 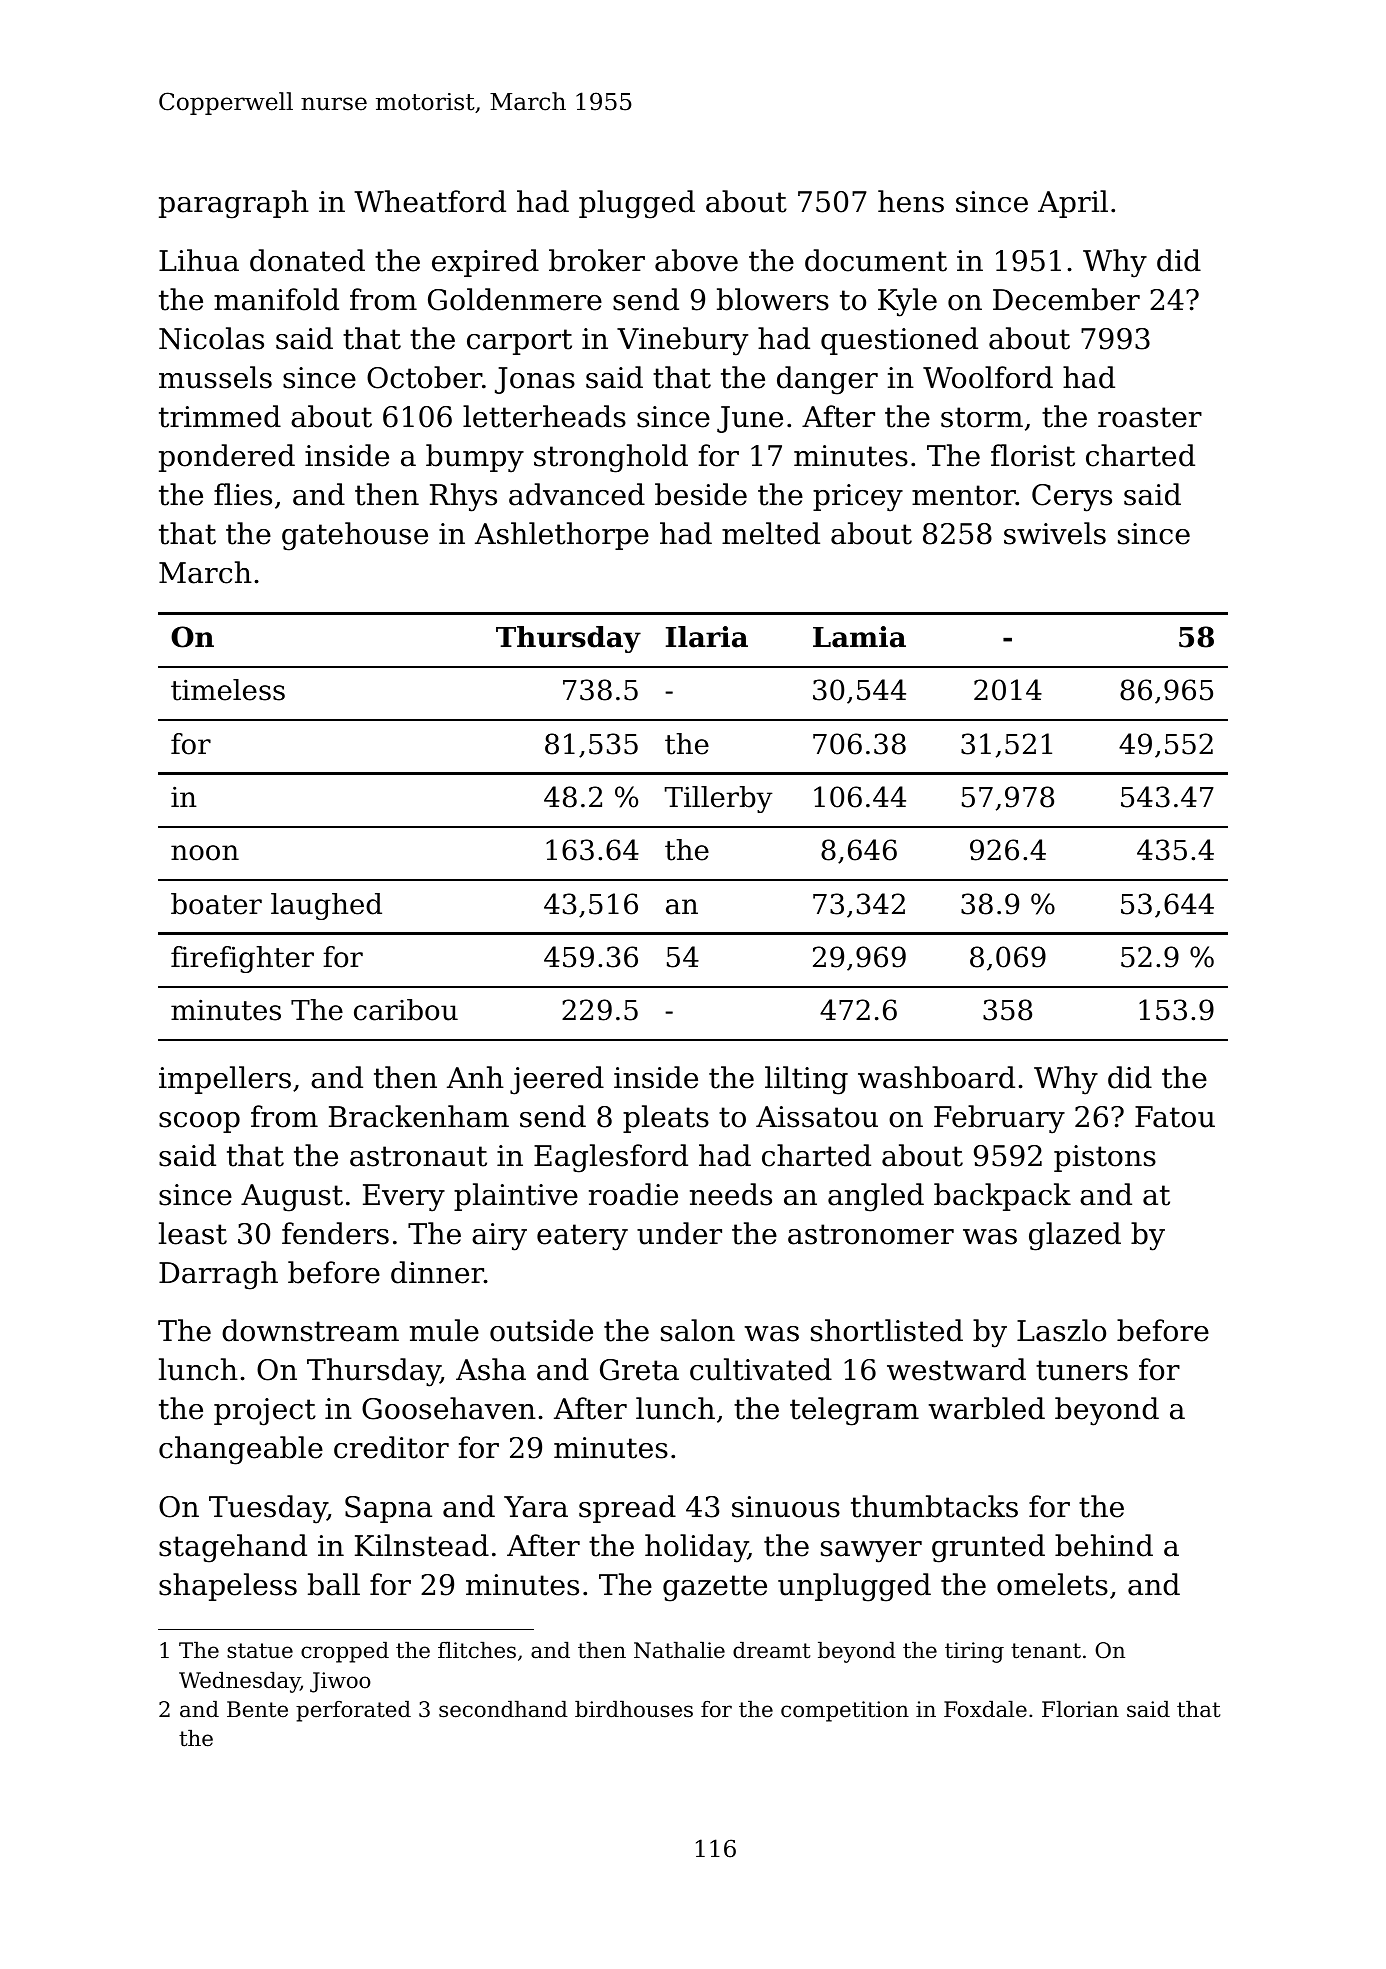 I want to click on Tillerby, so click(x=719, y=799).
